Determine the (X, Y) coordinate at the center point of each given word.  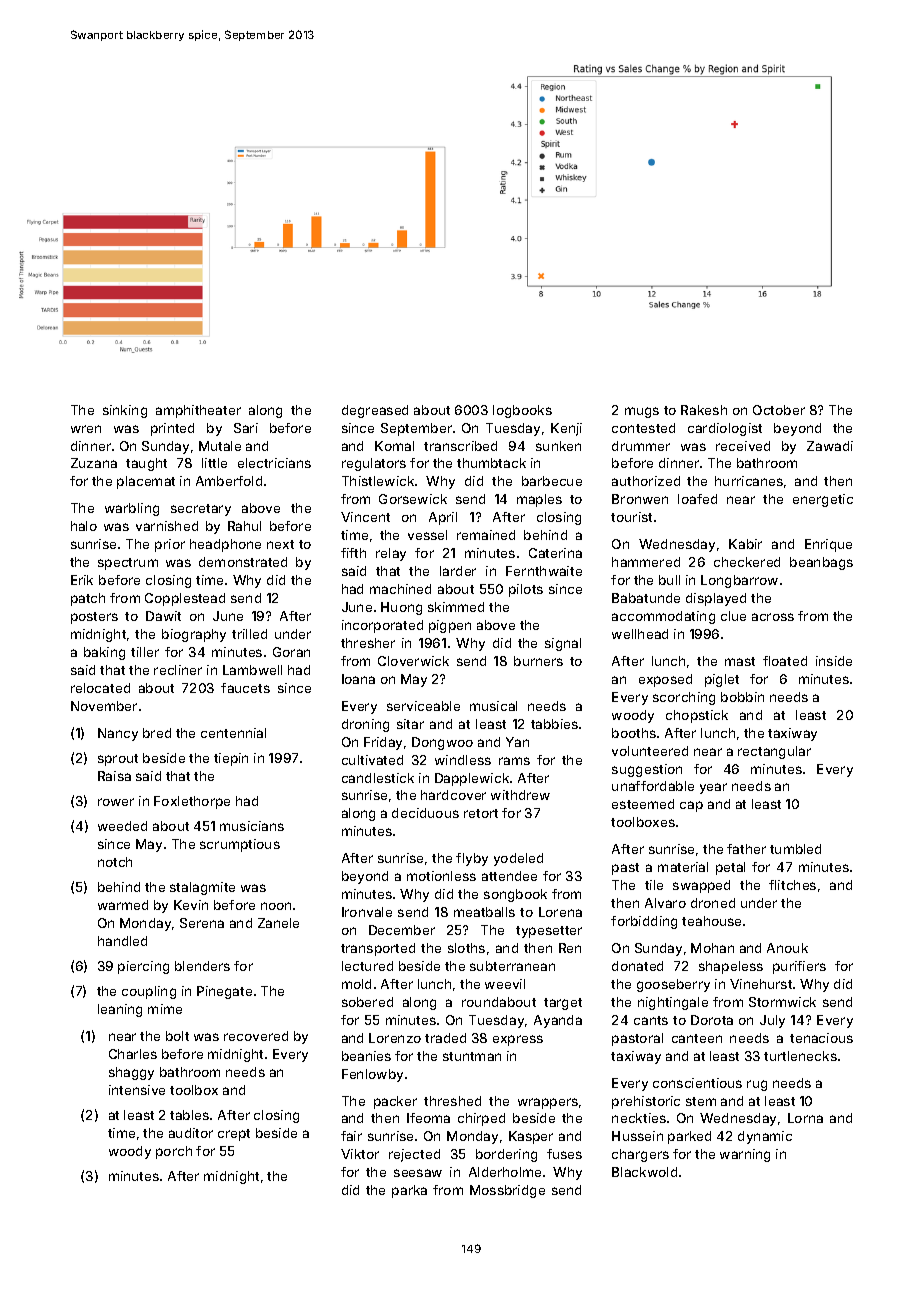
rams (514, 761)
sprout (118, 760)
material (683, 867)
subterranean (512, 966)
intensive (137, 1090)
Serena (202, 923)
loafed (697, 499)
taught (146, 464)
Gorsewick (413, 499)
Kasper (531, 1137)
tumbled (795, 849)
